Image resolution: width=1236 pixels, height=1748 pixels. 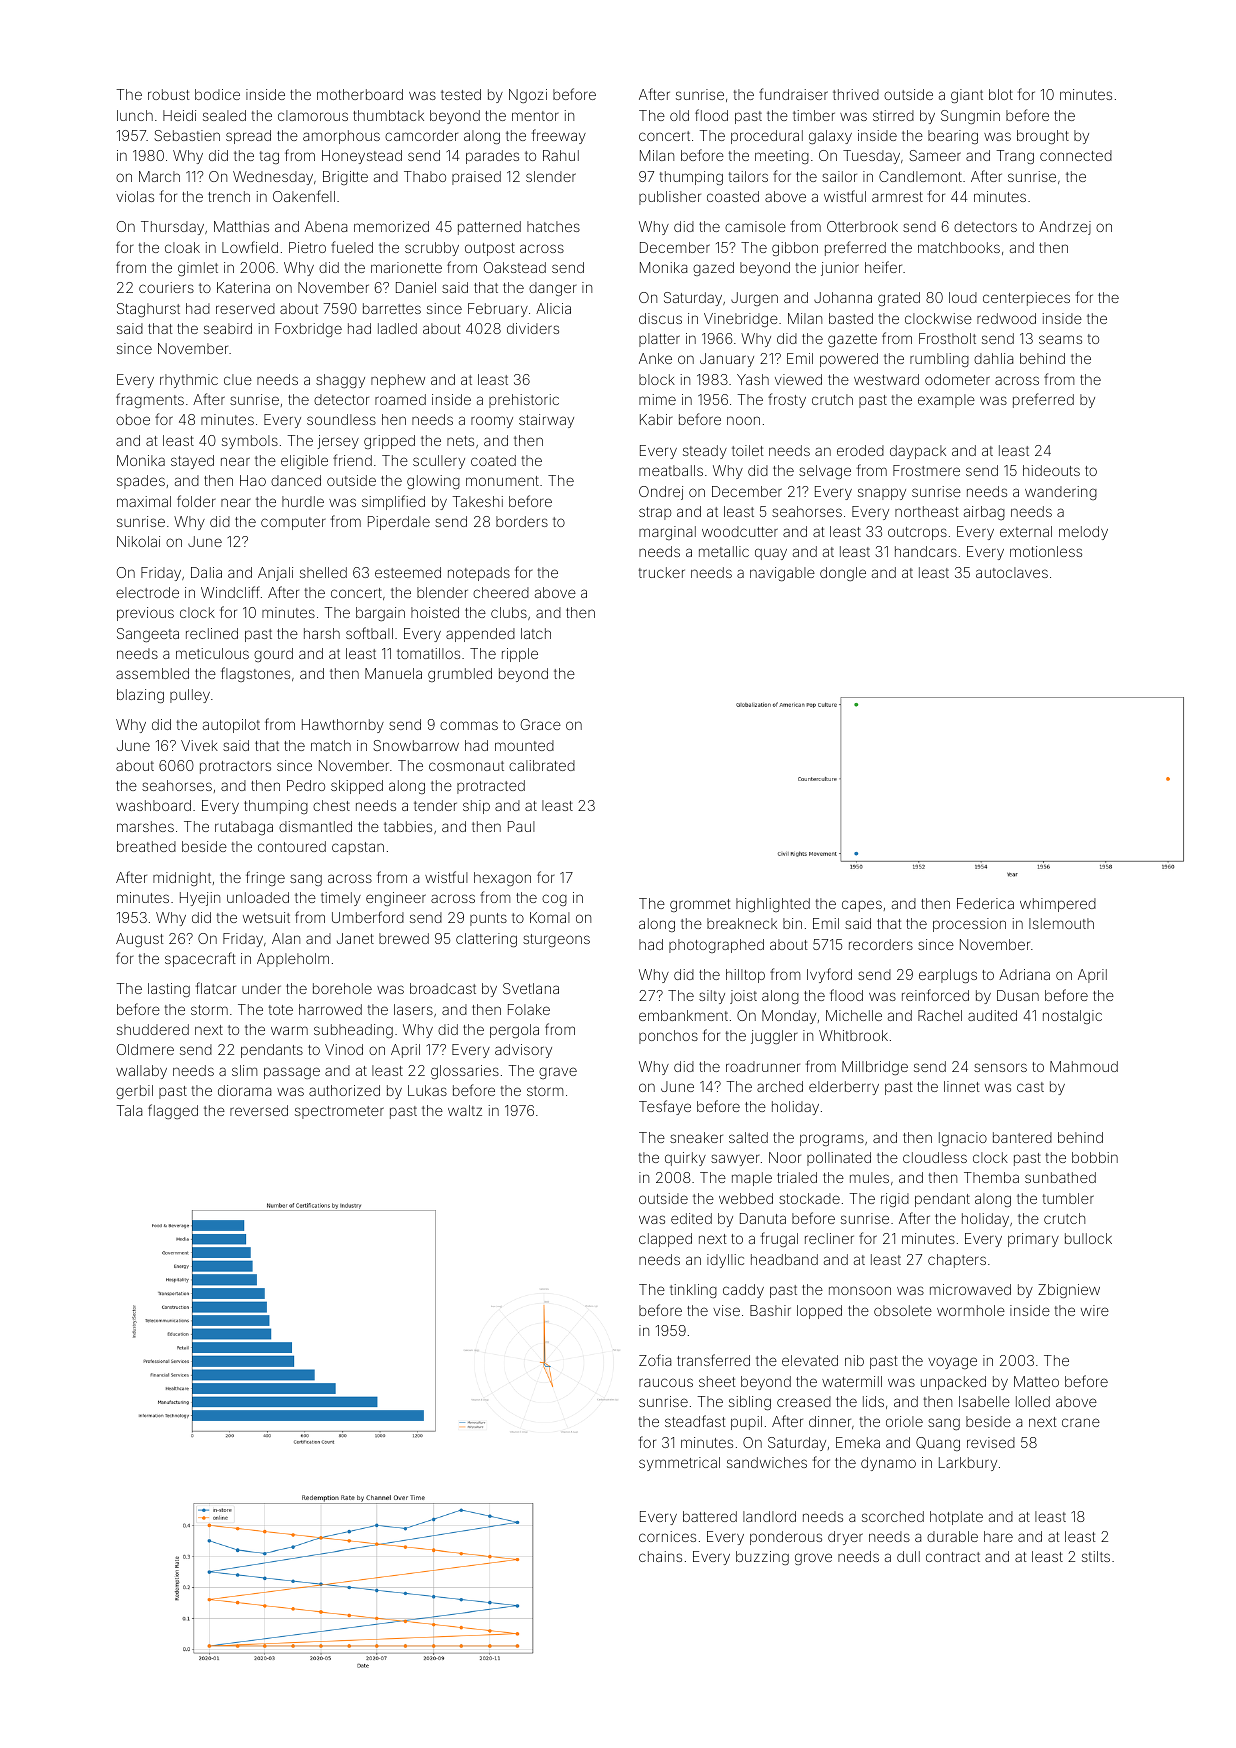 What do you see at coordinates (970, 1289) in the page?
I see `microwaved` at bounding box center [970, 1289].
